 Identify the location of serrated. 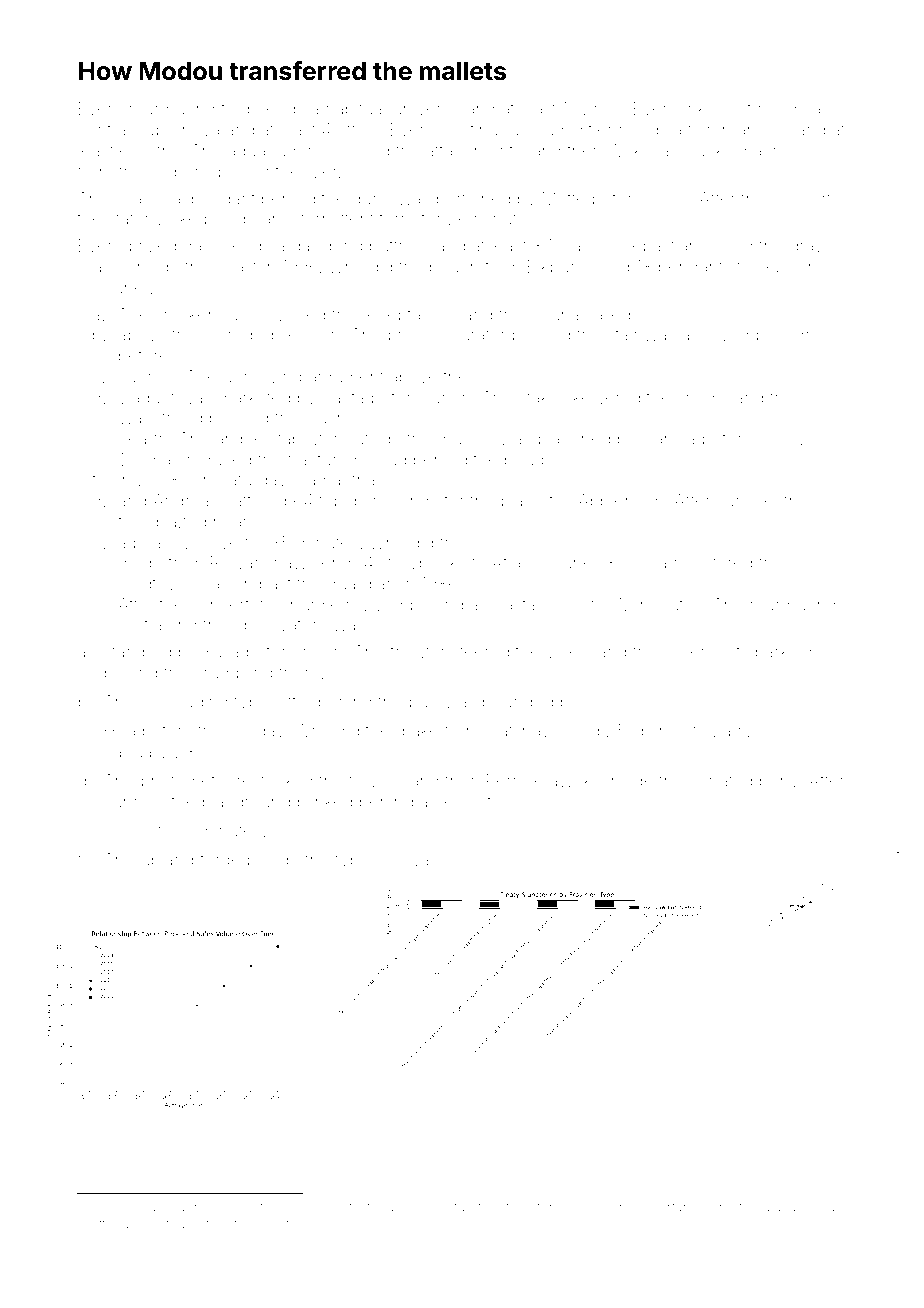
(721, 780).
